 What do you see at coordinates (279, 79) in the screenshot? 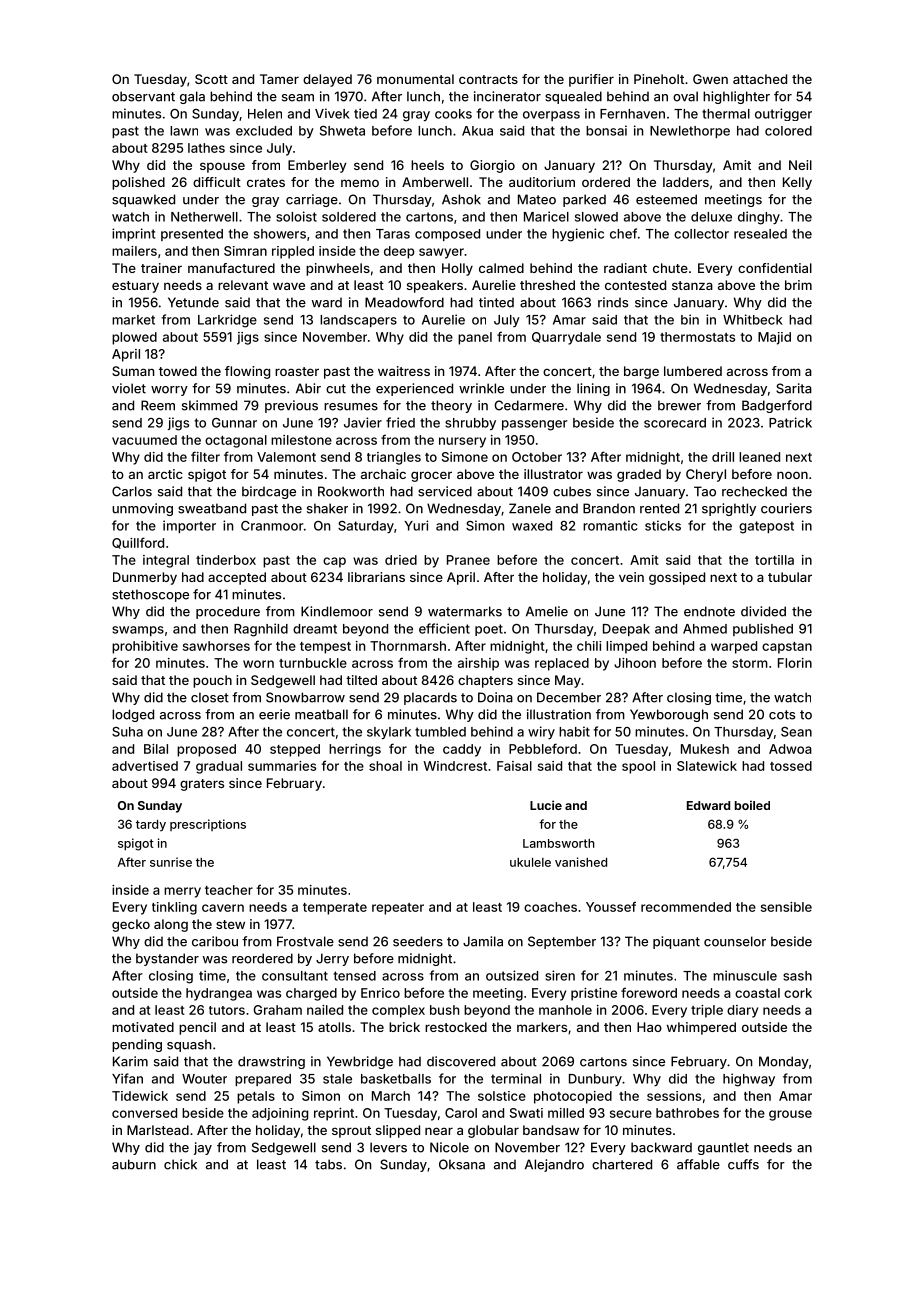
I see `Tamer` at bounding box center [279, 79].
